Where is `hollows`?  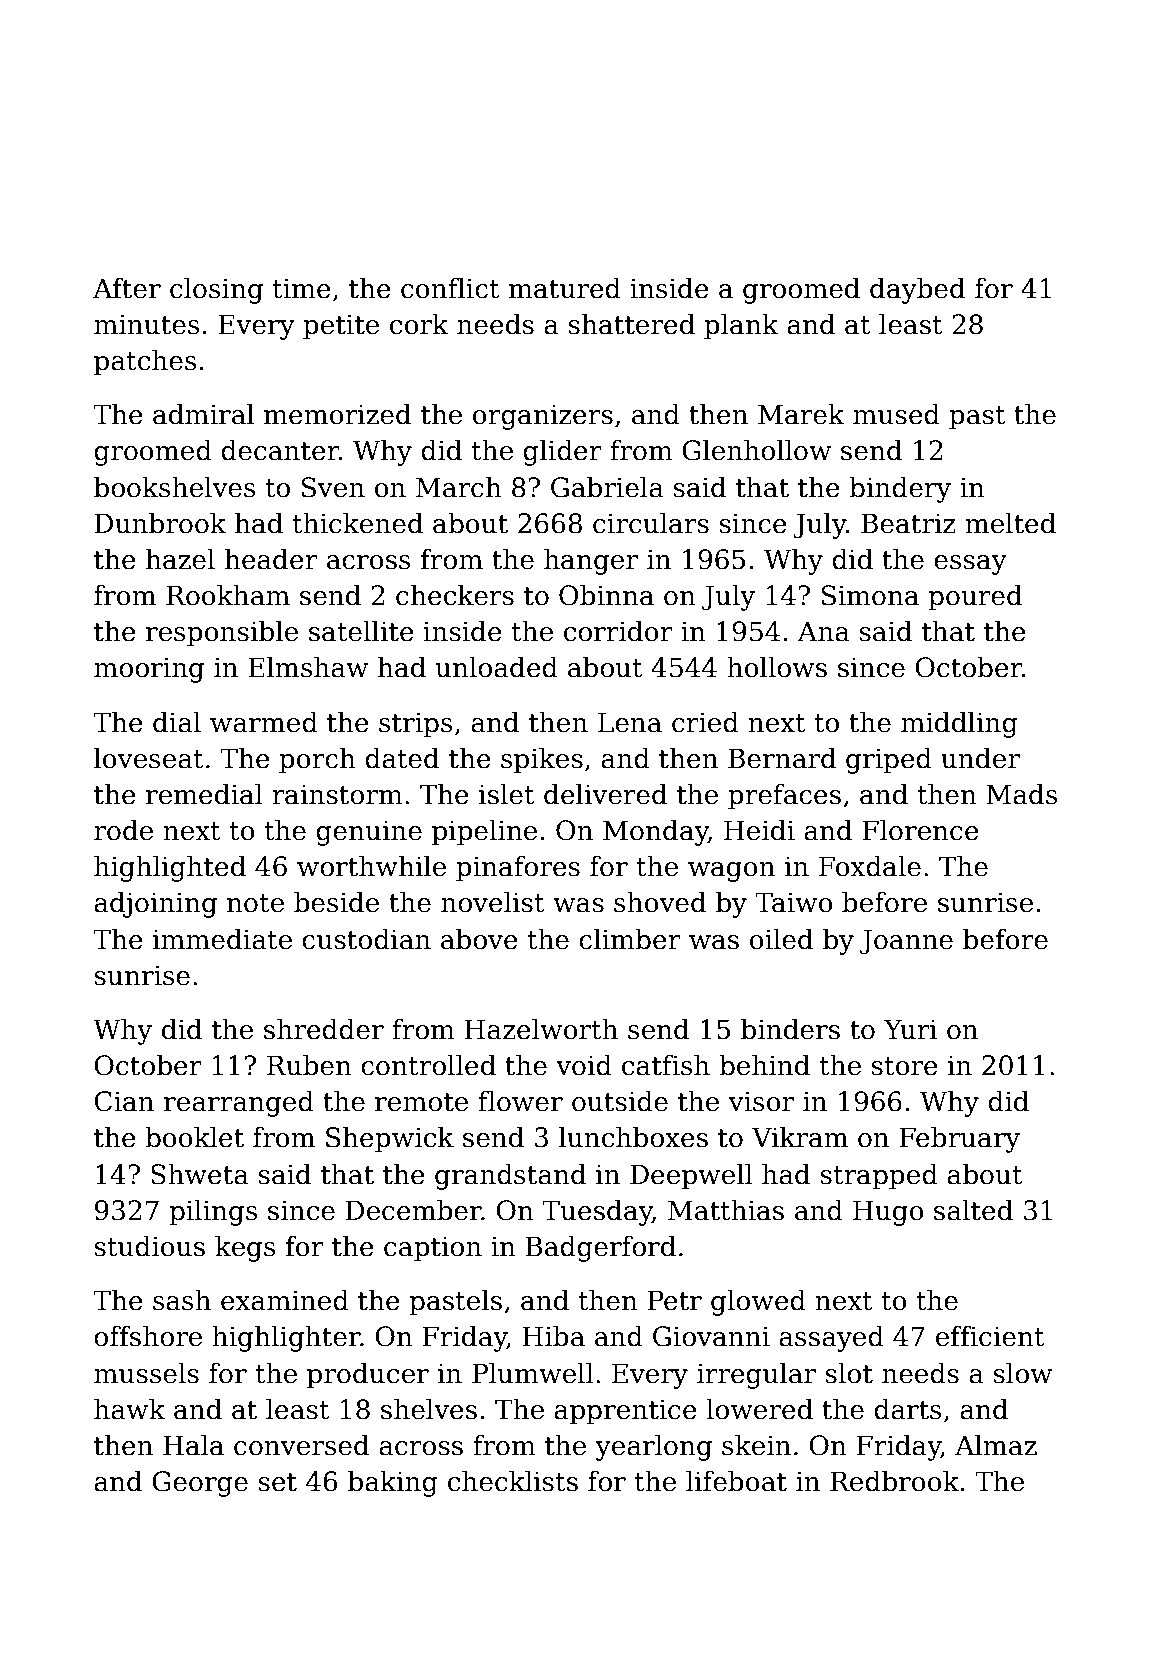 hollows is located at coordinates (777, 667).
